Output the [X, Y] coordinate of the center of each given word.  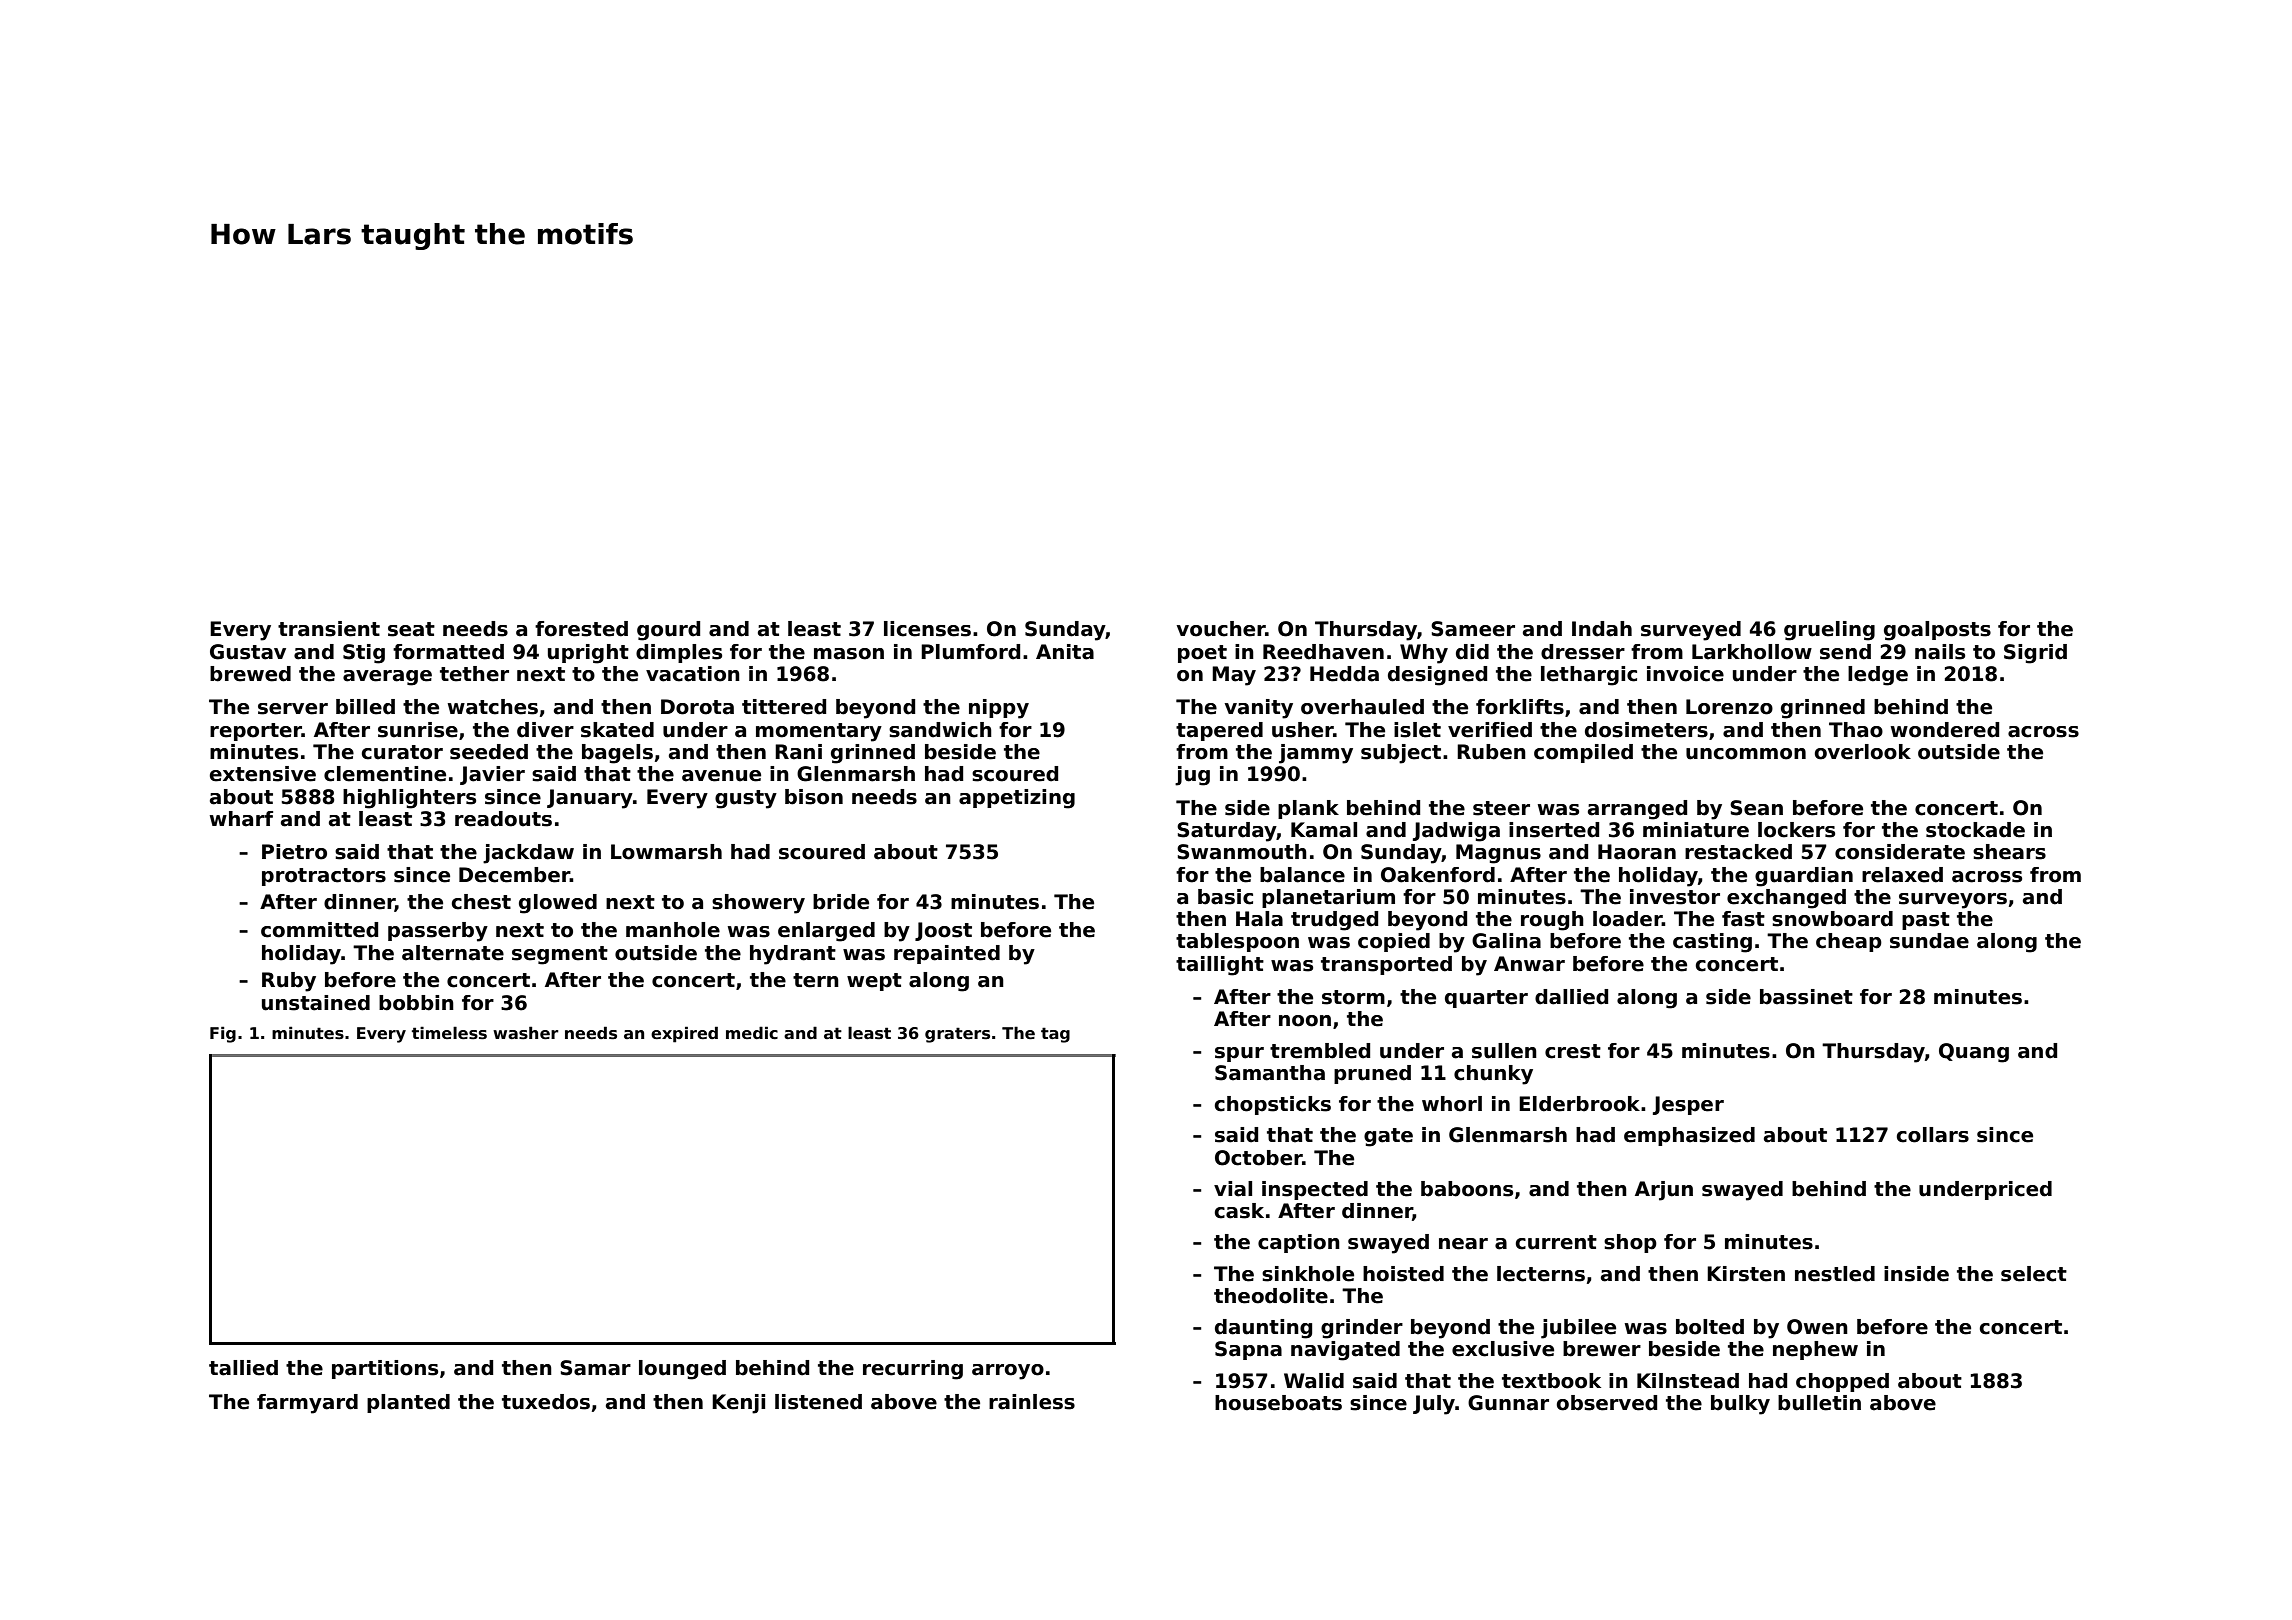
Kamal [1324, 830]
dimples [679, 653]
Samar [595, 1368]
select [2034, 1274]
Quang [1974, 1053]
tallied [243, 1368]
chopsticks [1273, 1105]
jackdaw [528, 854]
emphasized [1689, 1136]
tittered [784, 707]
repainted [947, 954]
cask [1239, 1211]
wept [874, 982]
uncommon [1746, 754]
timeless [449, 1033]
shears [2009, 852]
